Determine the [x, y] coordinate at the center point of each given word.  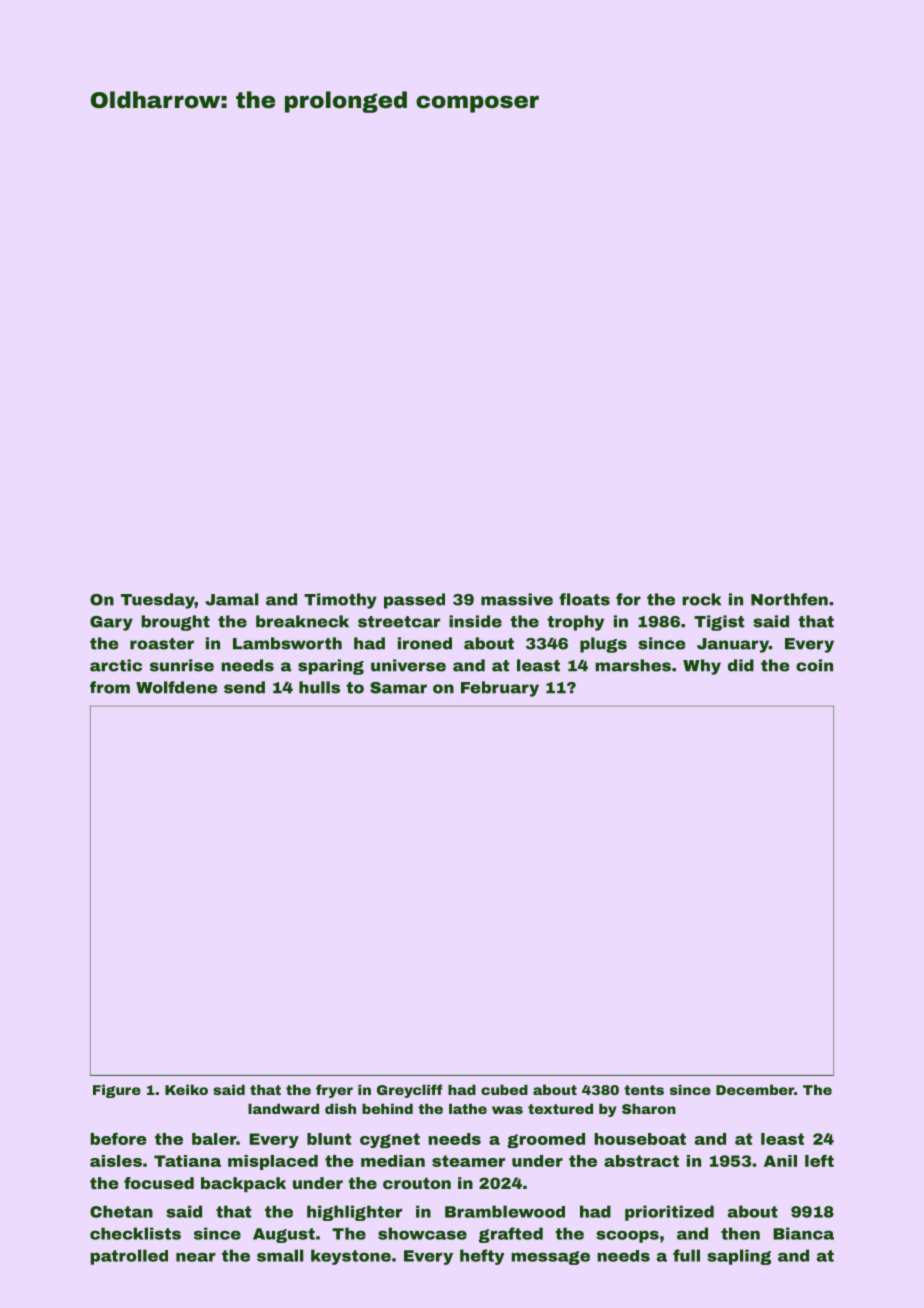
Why [702, 667]
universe [408, 665]
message [550, 1258]
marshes [633, 665]
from [110, 687]
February [500, 689]
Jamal [232, 599]
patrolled [129, 1257]
